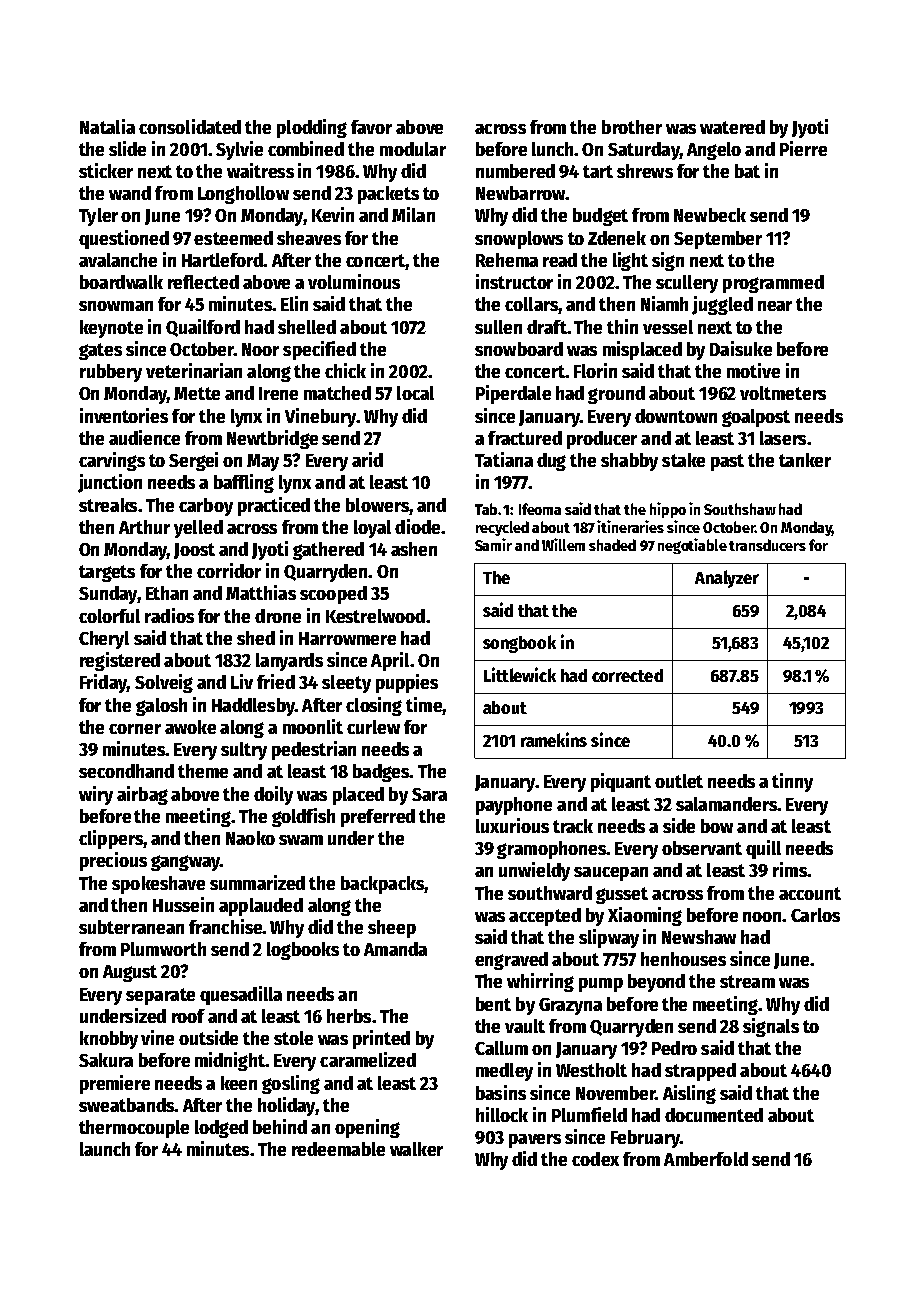 The height and width of the page is (1314, 924). I want to click on consolidated, so click(190, 126).
